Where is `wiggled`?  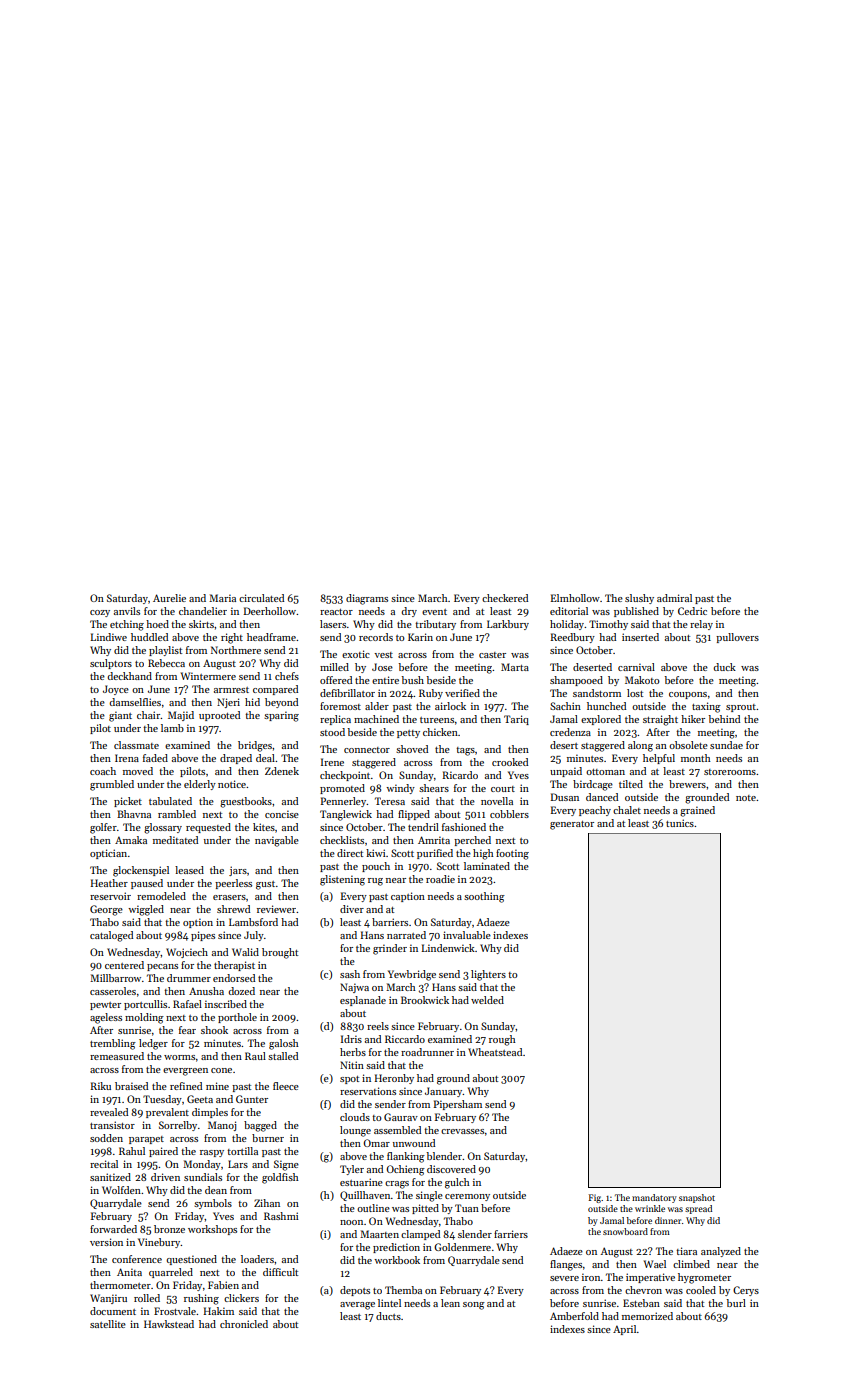 wiggled is located at coordinates (146, 910).
